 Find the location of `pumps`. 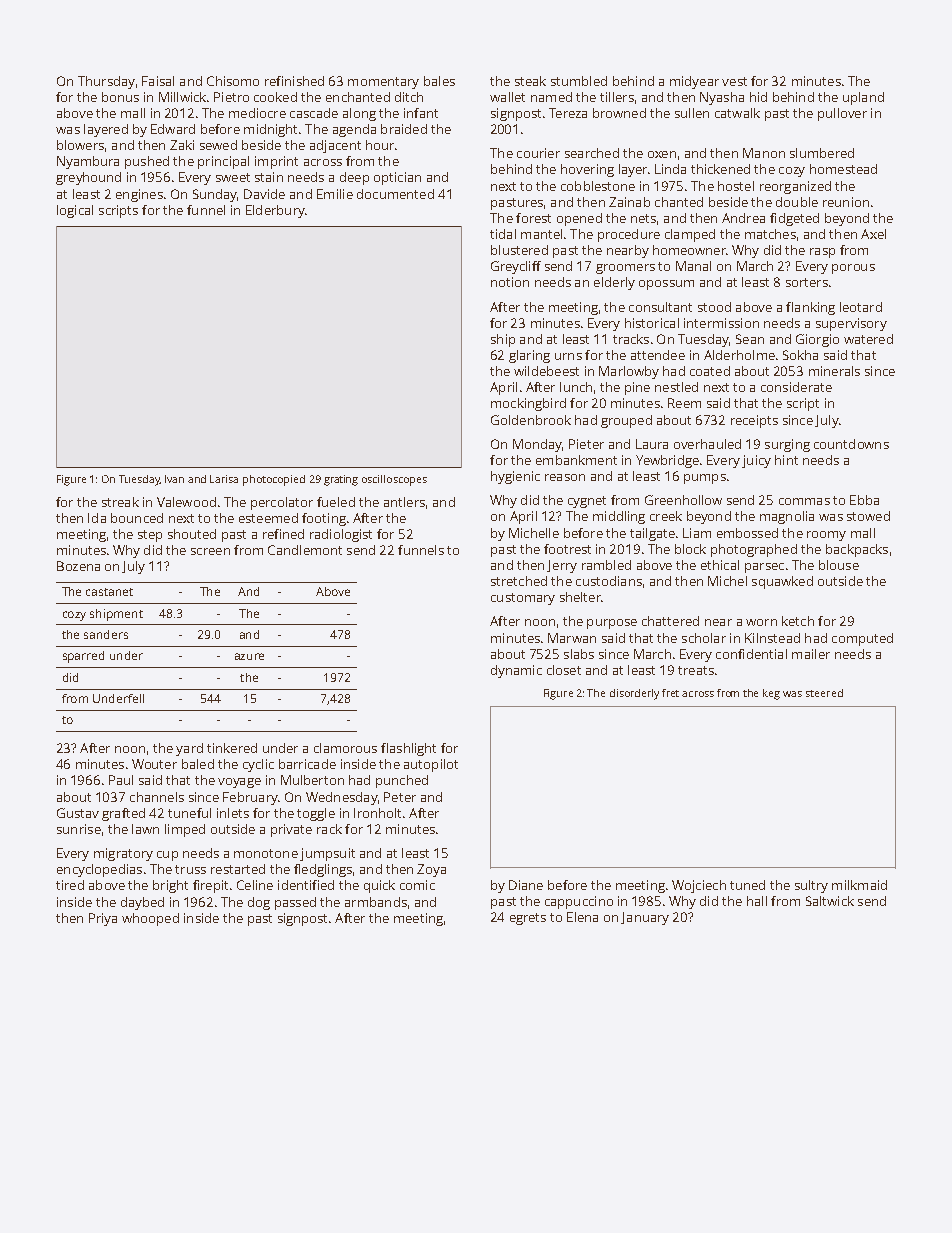

pumps is located at coordinates (705, 479).
